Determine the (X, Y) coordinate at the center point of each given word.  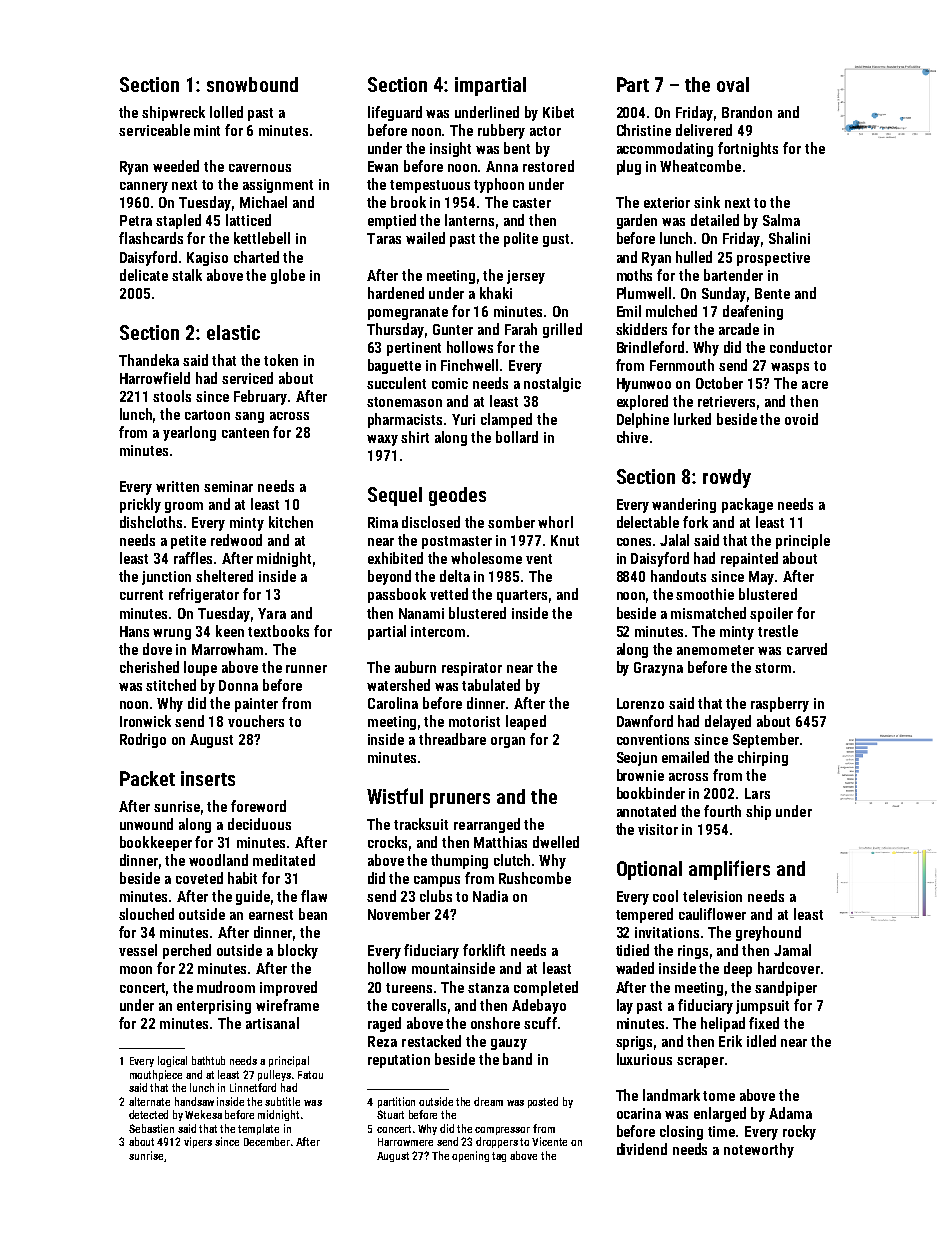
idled (761, 1041)
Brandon (747, 112)
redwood (236, 540)
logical (172, 1061)
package (747, 505)
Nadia (490, 896)
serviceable (154, 130)
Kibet (558, 112)
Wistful (395, 796)
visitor (658, 829)
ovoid (801, 419)
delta (455, 576)
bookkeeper (156, 843)
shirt (415, 437)
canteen (245, 433)
